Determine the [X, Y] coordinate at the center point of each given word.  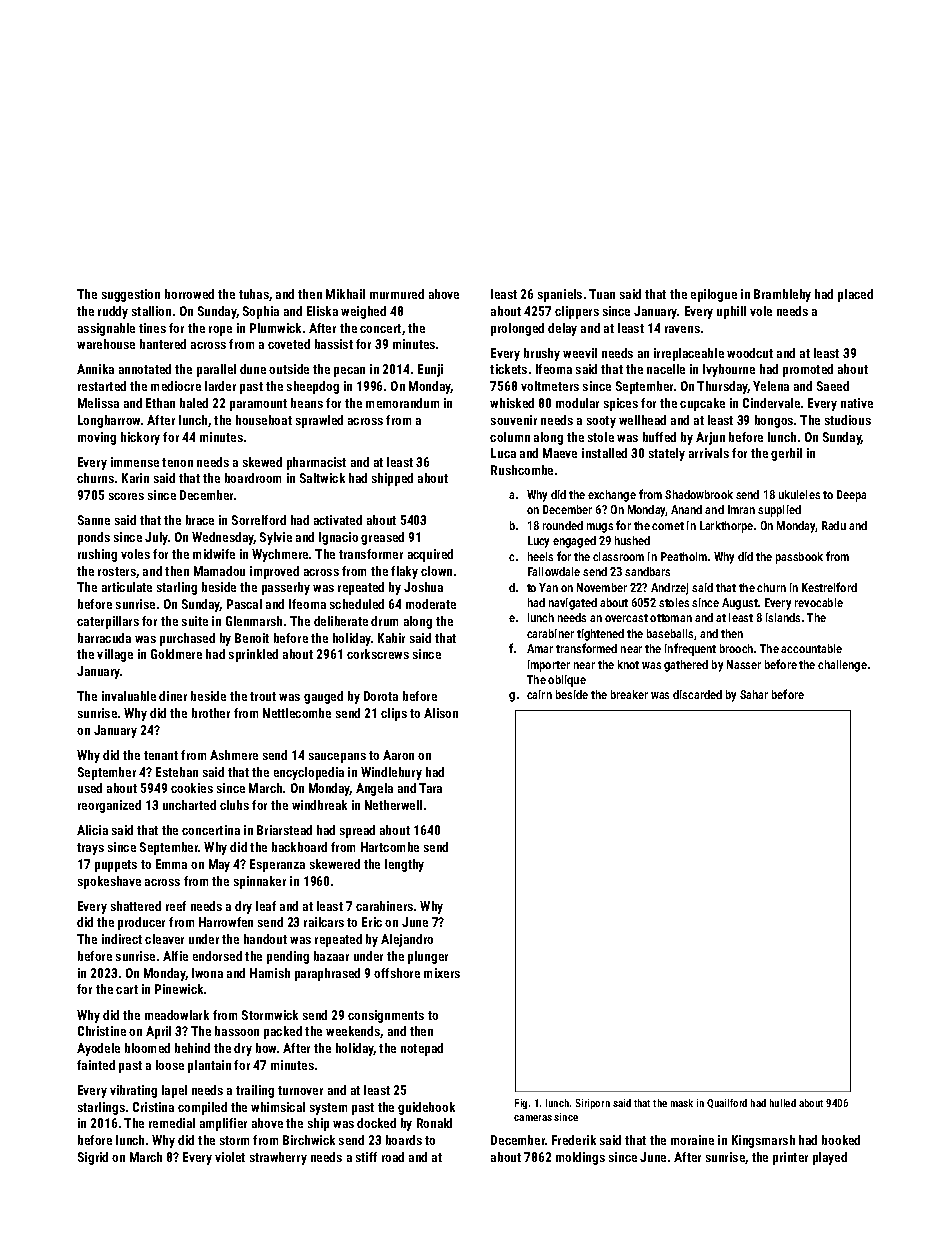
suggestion [131, 295]
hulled [783, 1103]
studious [848, 420]
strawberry [278, 1158]
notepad [422, 1049]
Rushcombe [522, 470]
